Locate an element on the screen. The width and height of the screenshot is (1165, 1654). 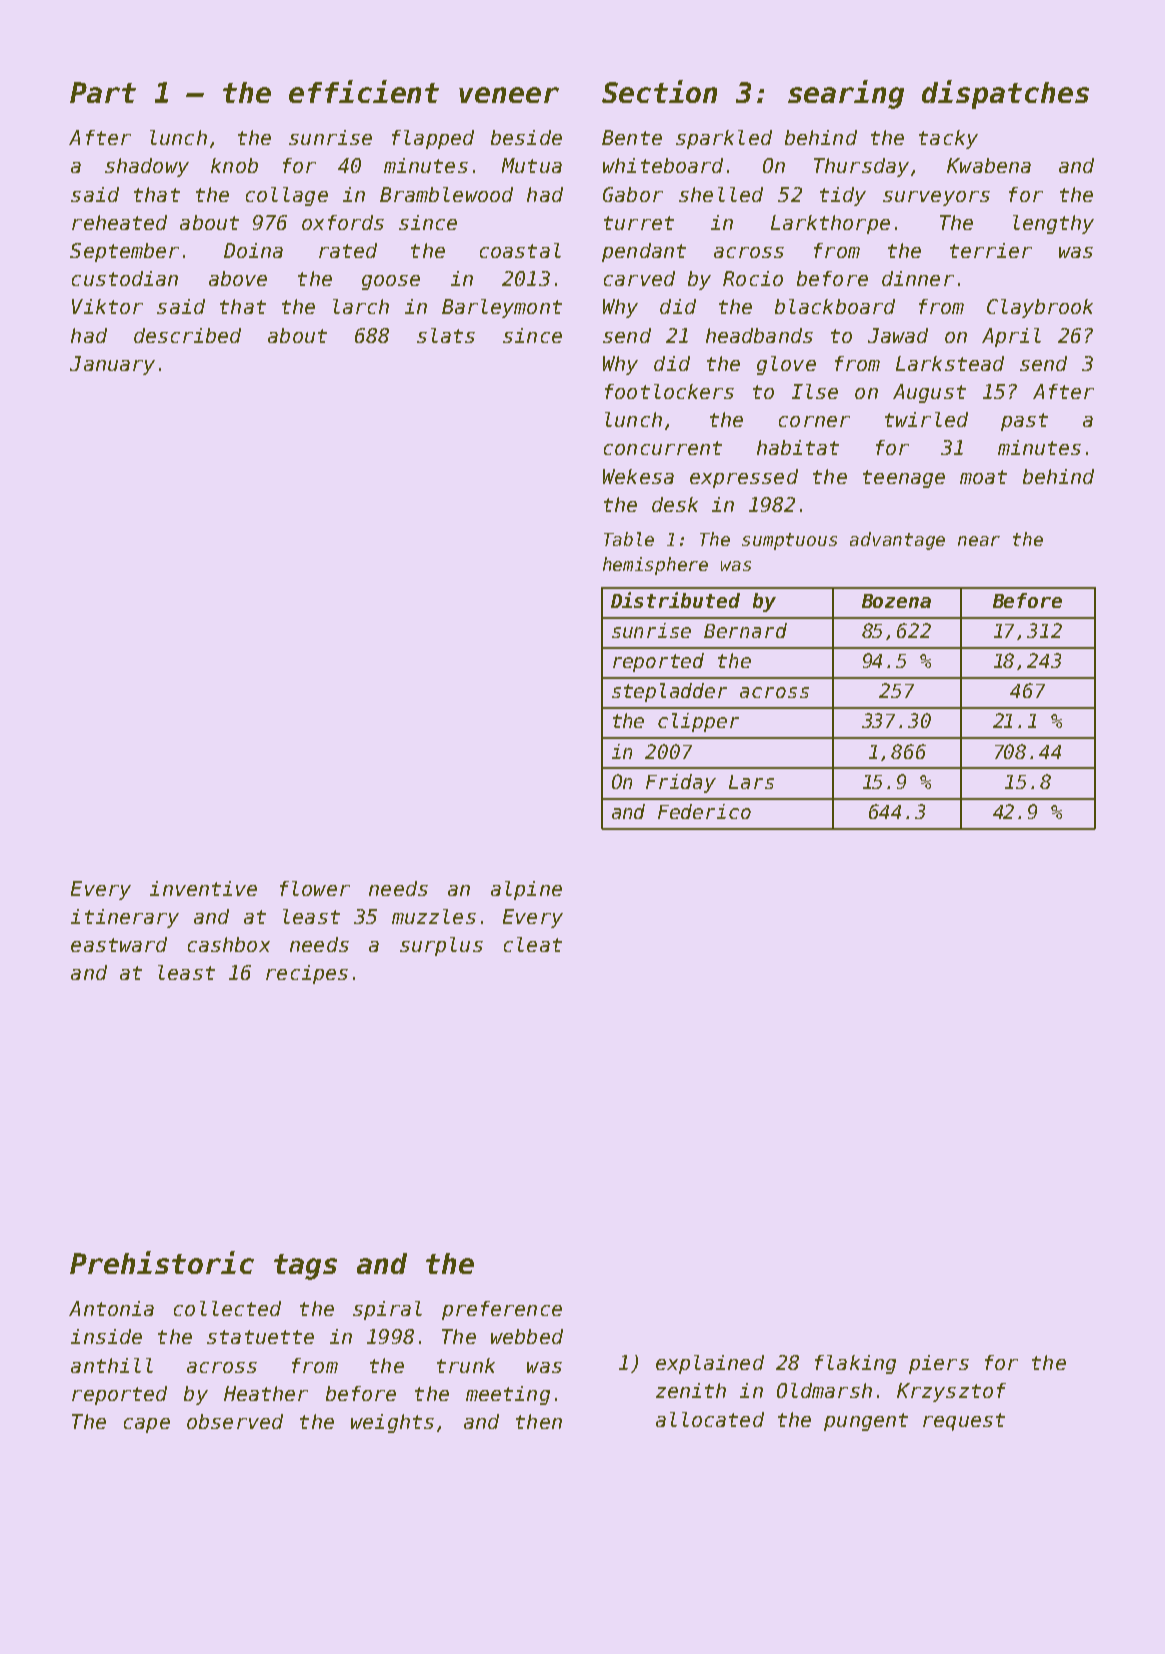
footlockers is located at coordinates (669, 391).
